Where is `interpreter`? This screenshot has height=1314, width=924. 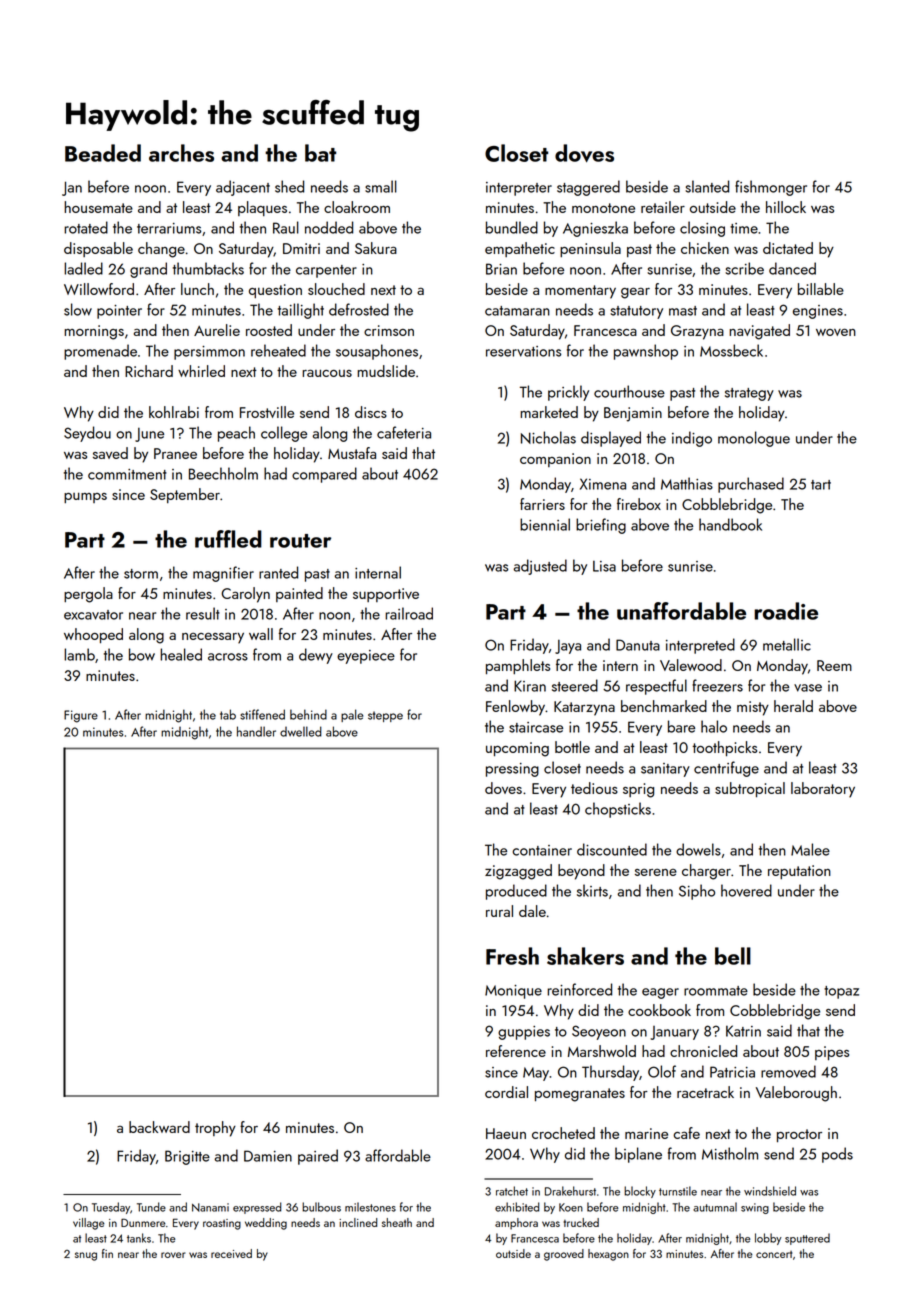
interpreter is located at coordinates (519, 189).
